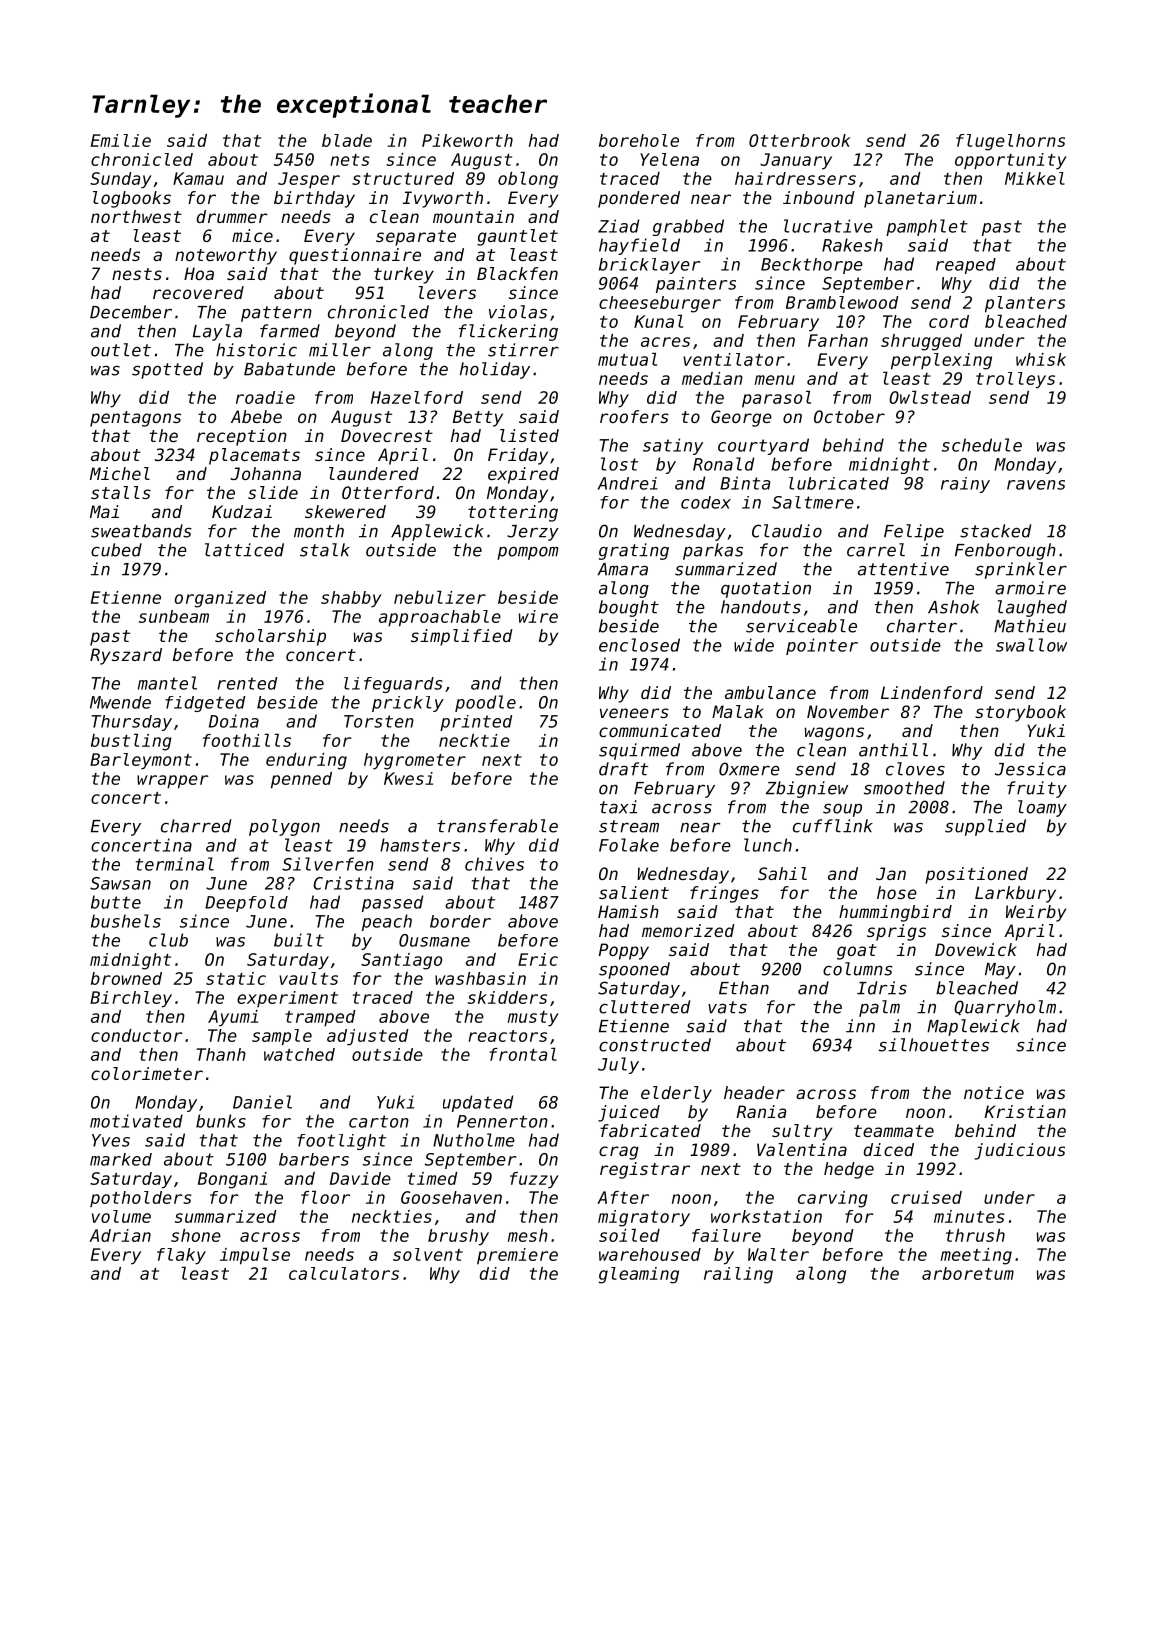 The width and height of the screenshot is (1157, 1636). I want to click on serviceable, so click(801, 626).
